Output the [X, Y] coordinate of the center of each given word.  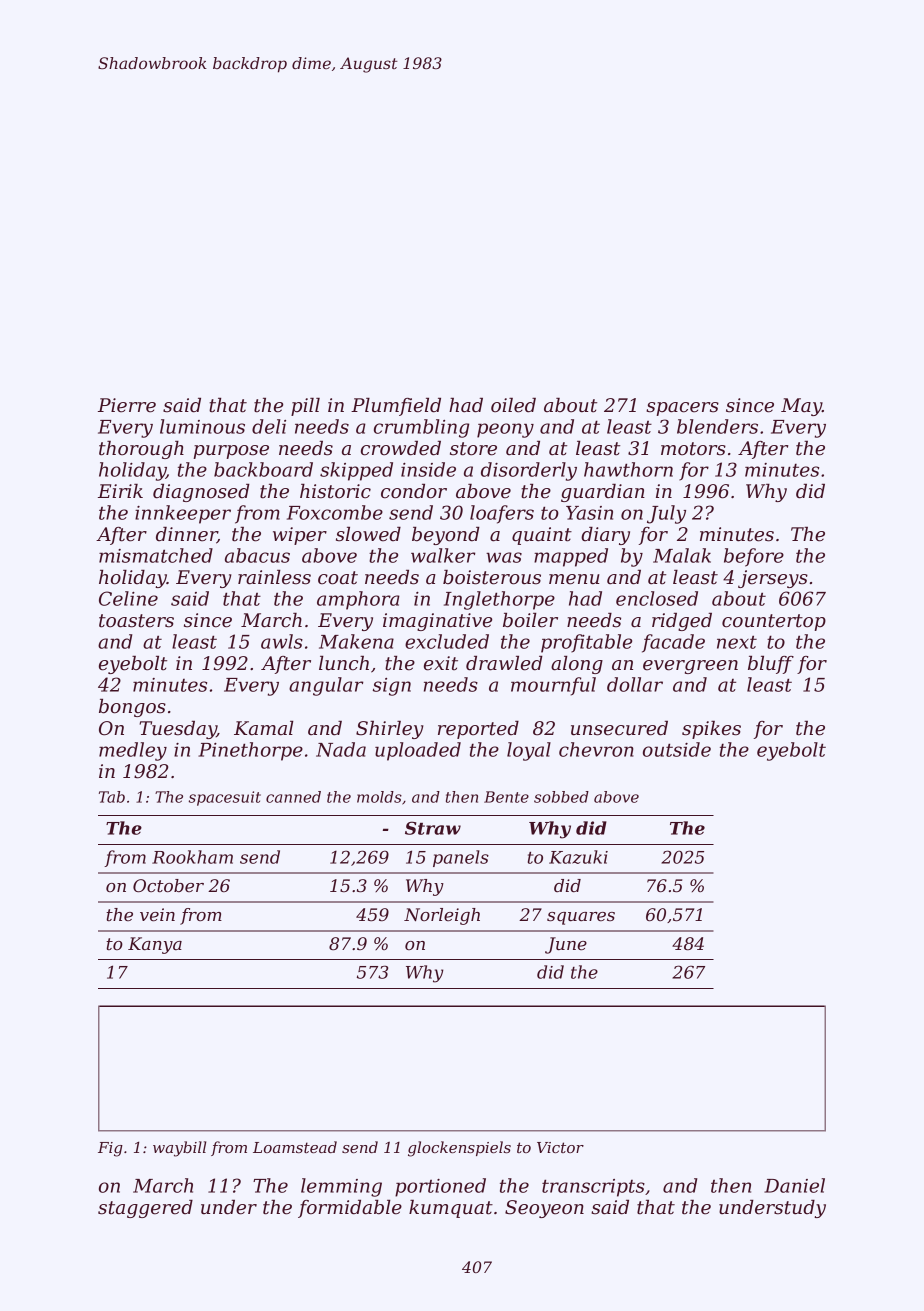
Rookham [192, 857]
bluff [771, 665]
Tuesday [178, 730]
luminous [202, 426]
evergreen [690, 667]
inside [428, 469]
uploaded [418, 751]
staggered [145, 1209]
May [801, 407]
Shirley [390, 730]
